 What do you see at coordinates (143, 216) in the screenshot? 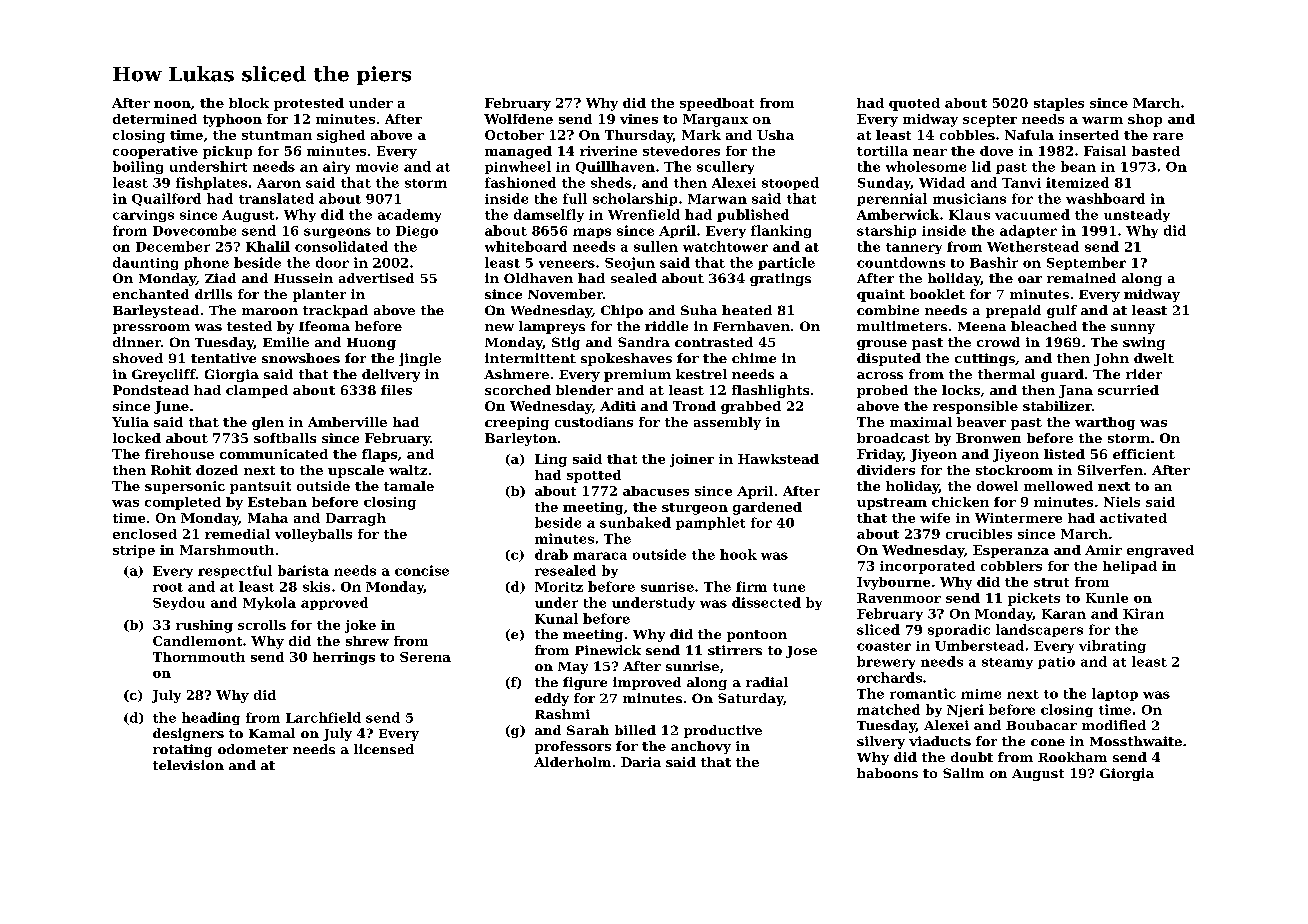
I see `carvings` at bounding box center [143, 216].
